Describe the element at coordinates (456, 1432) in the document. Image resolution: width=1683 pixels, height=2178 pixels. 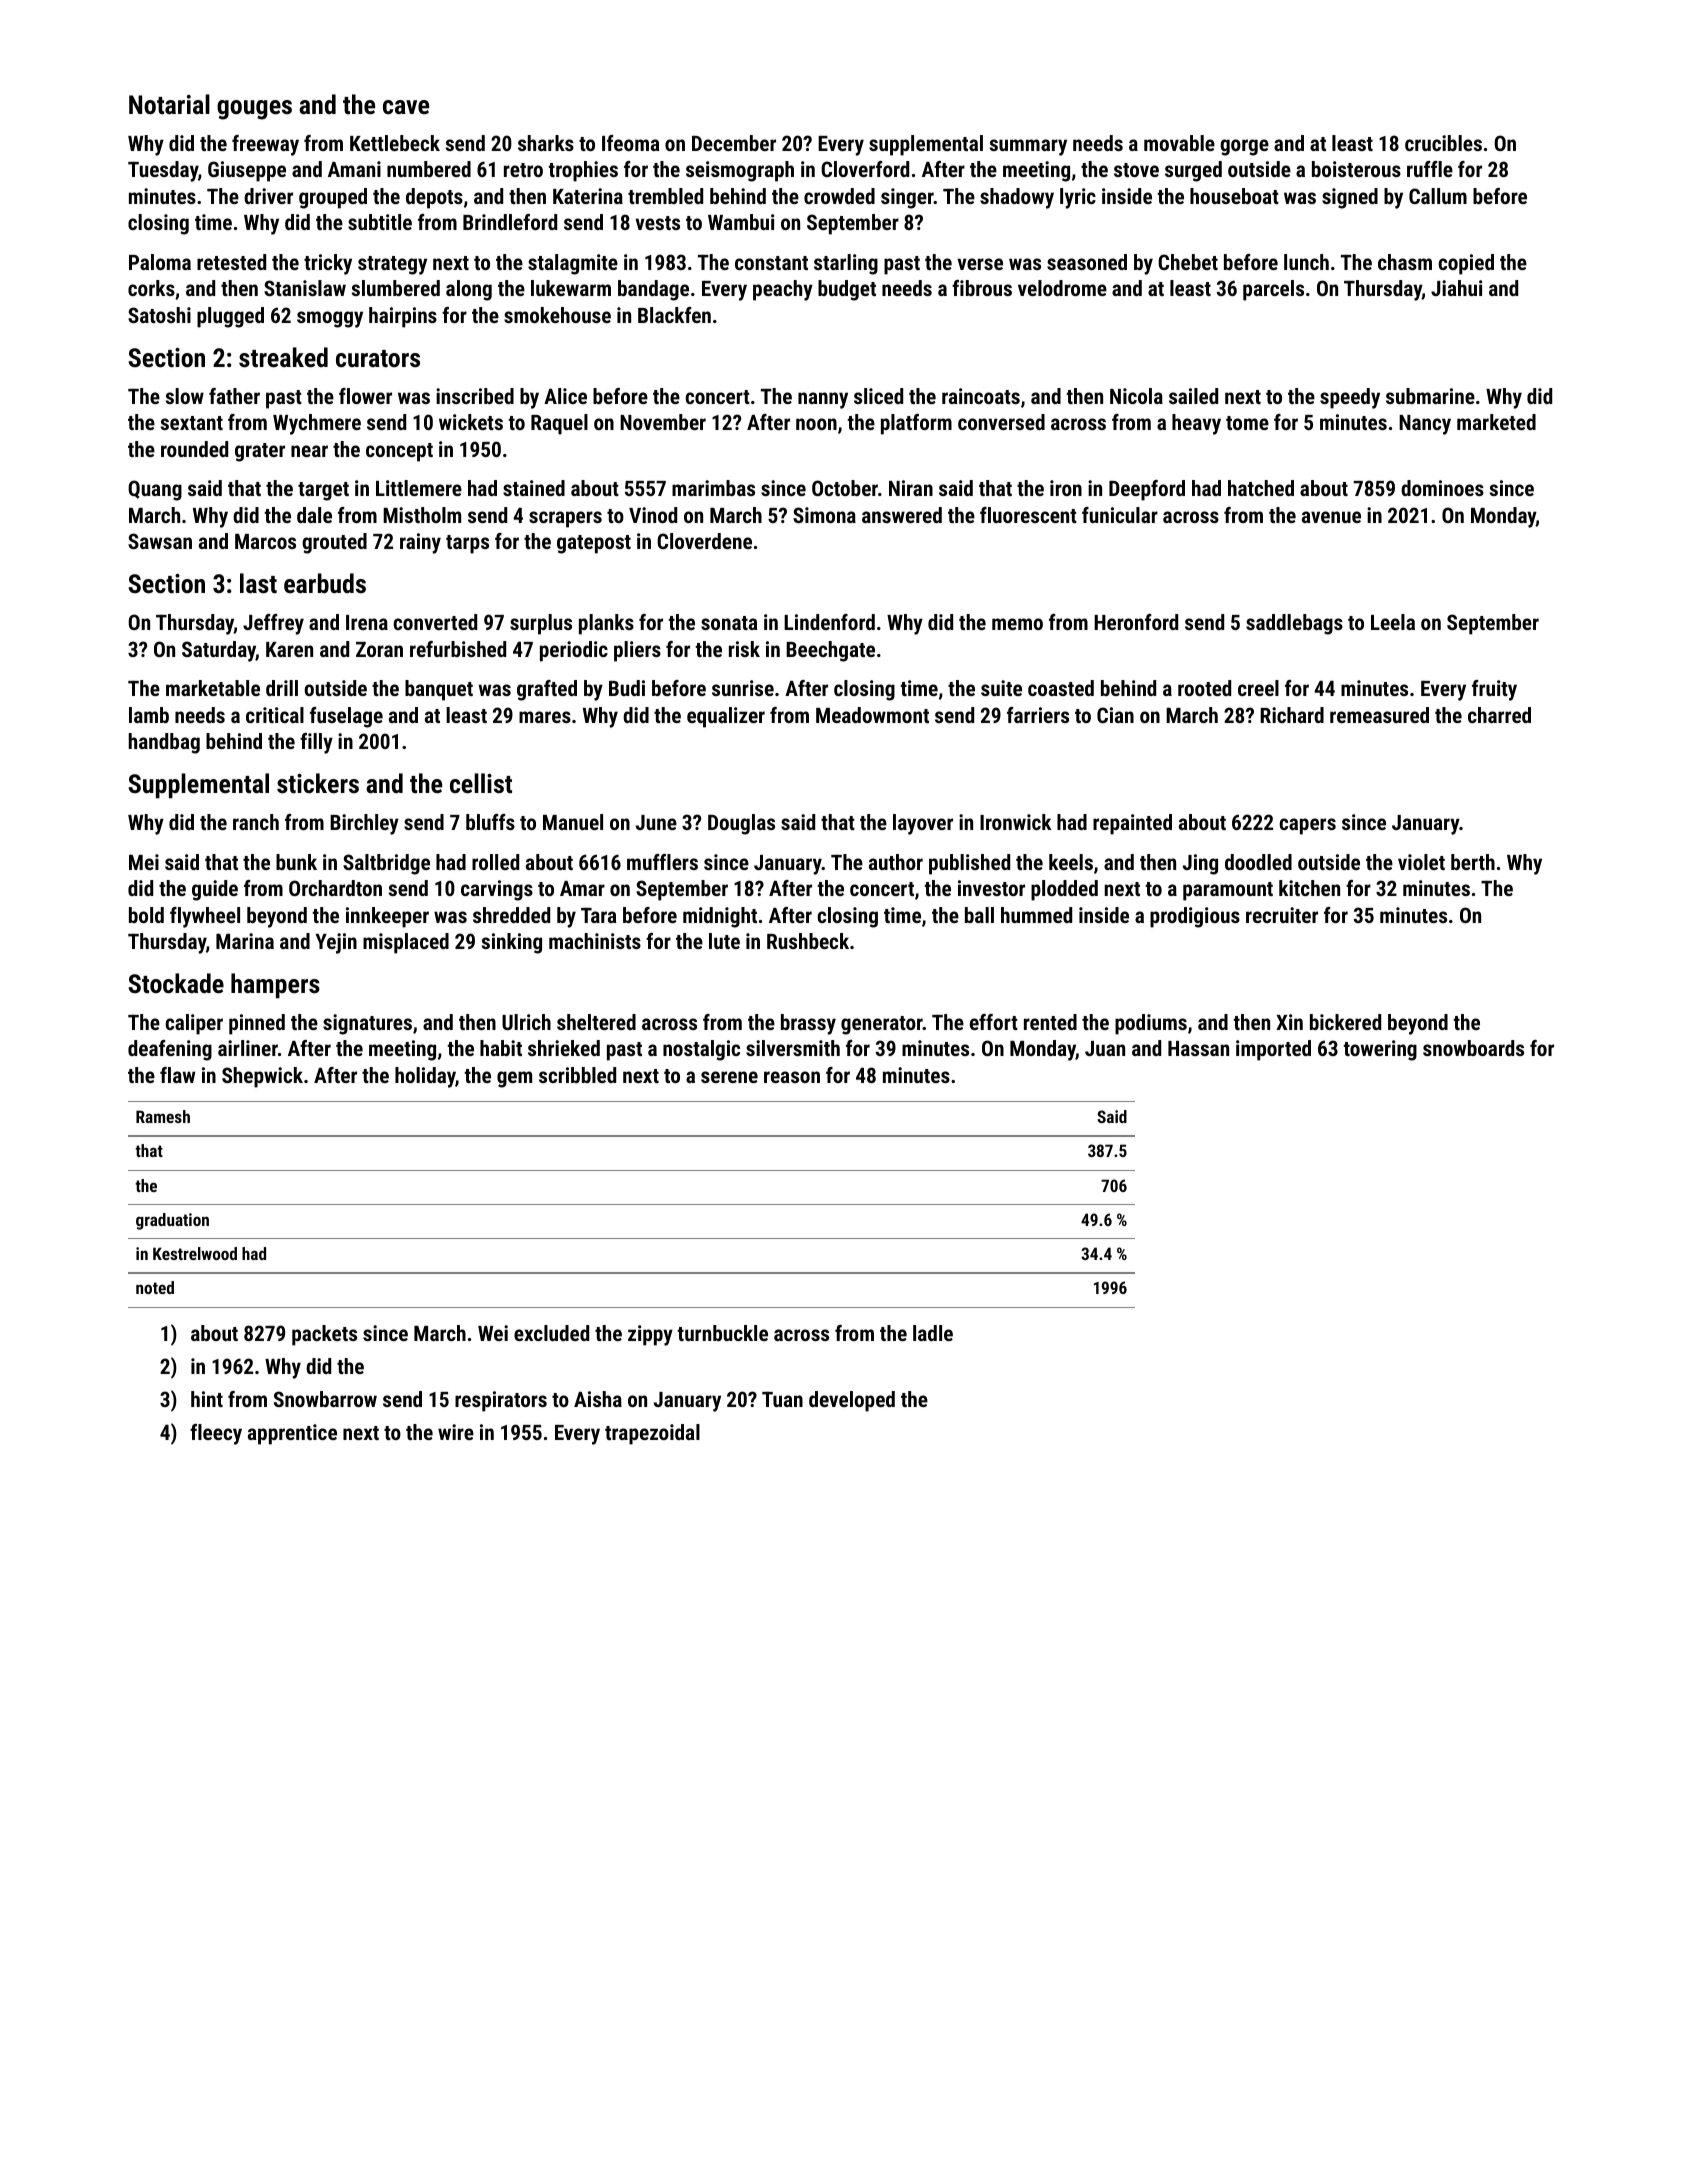
I see `wire` at that location.
